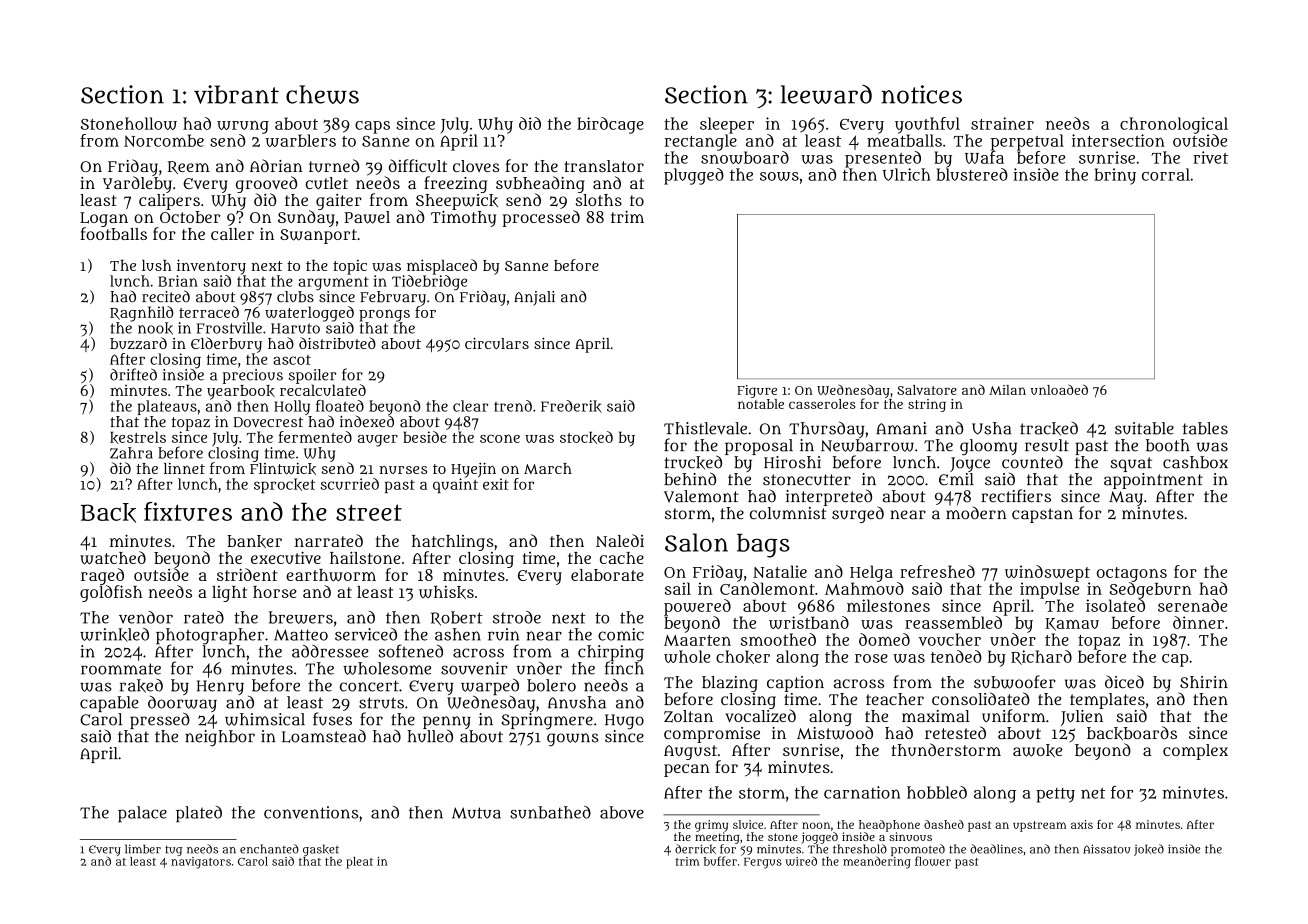 Image resolution: width=1308 pixels, height=924 pixels. What do you see at coordinates (763, 546) in the screenshot?
I see `bags` at bounding box center [763, 546].
